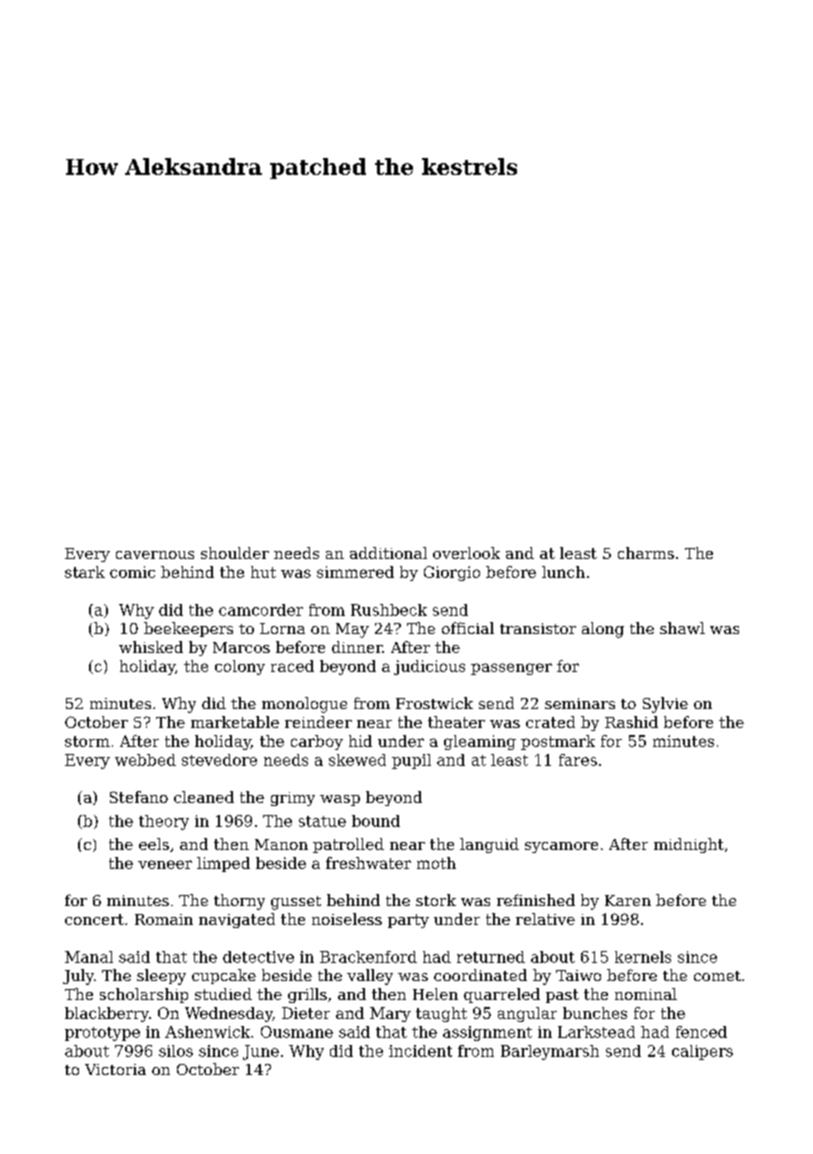 Image resolution: width=813 pixels, height=1154 pixels. What do you see at coordinates (151, 647) in the page?
I see `whisked` at bounding box center [151, 647].
